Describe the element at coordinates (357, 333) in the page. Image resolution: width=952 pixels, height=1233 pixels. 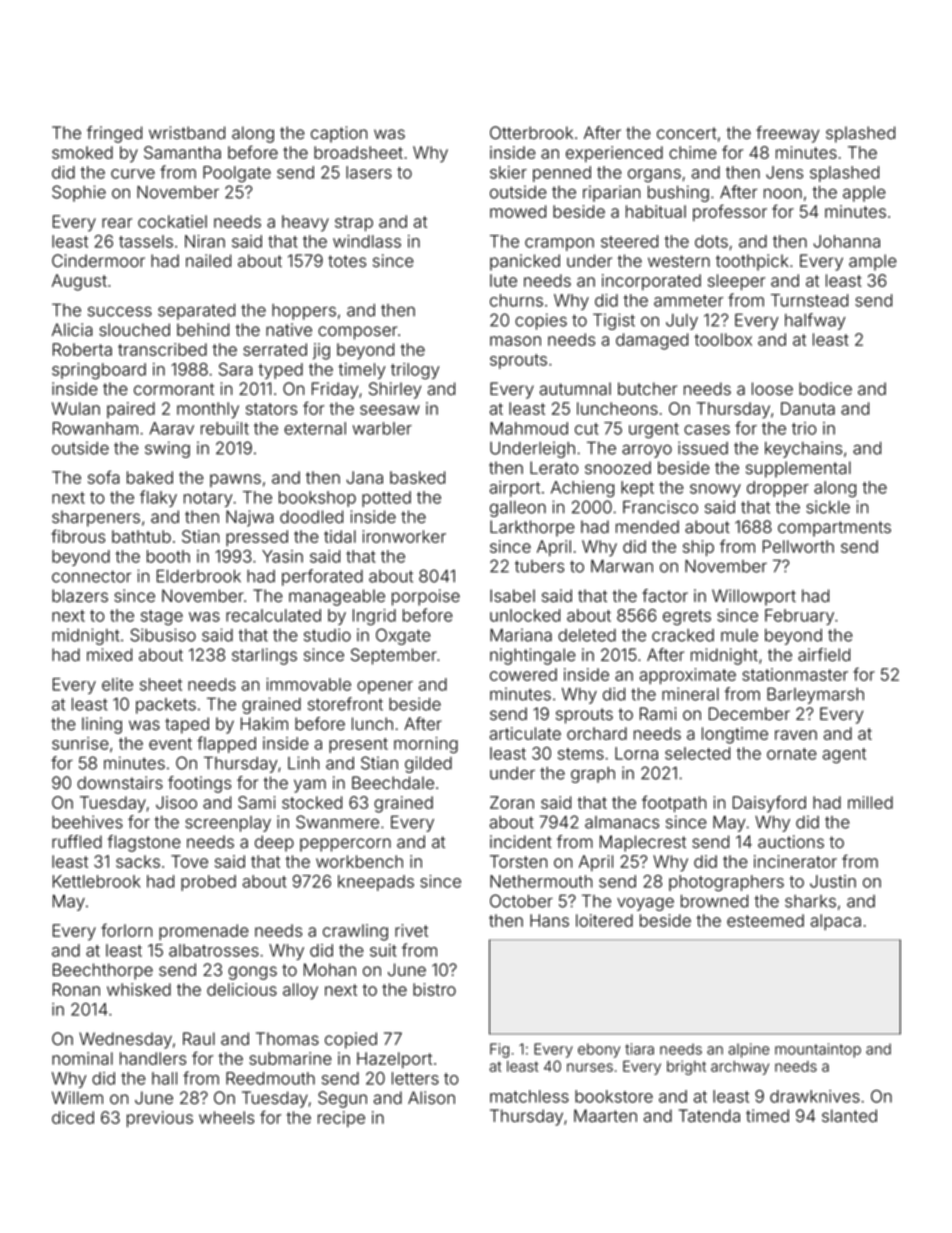
I see `composer` at that location.
